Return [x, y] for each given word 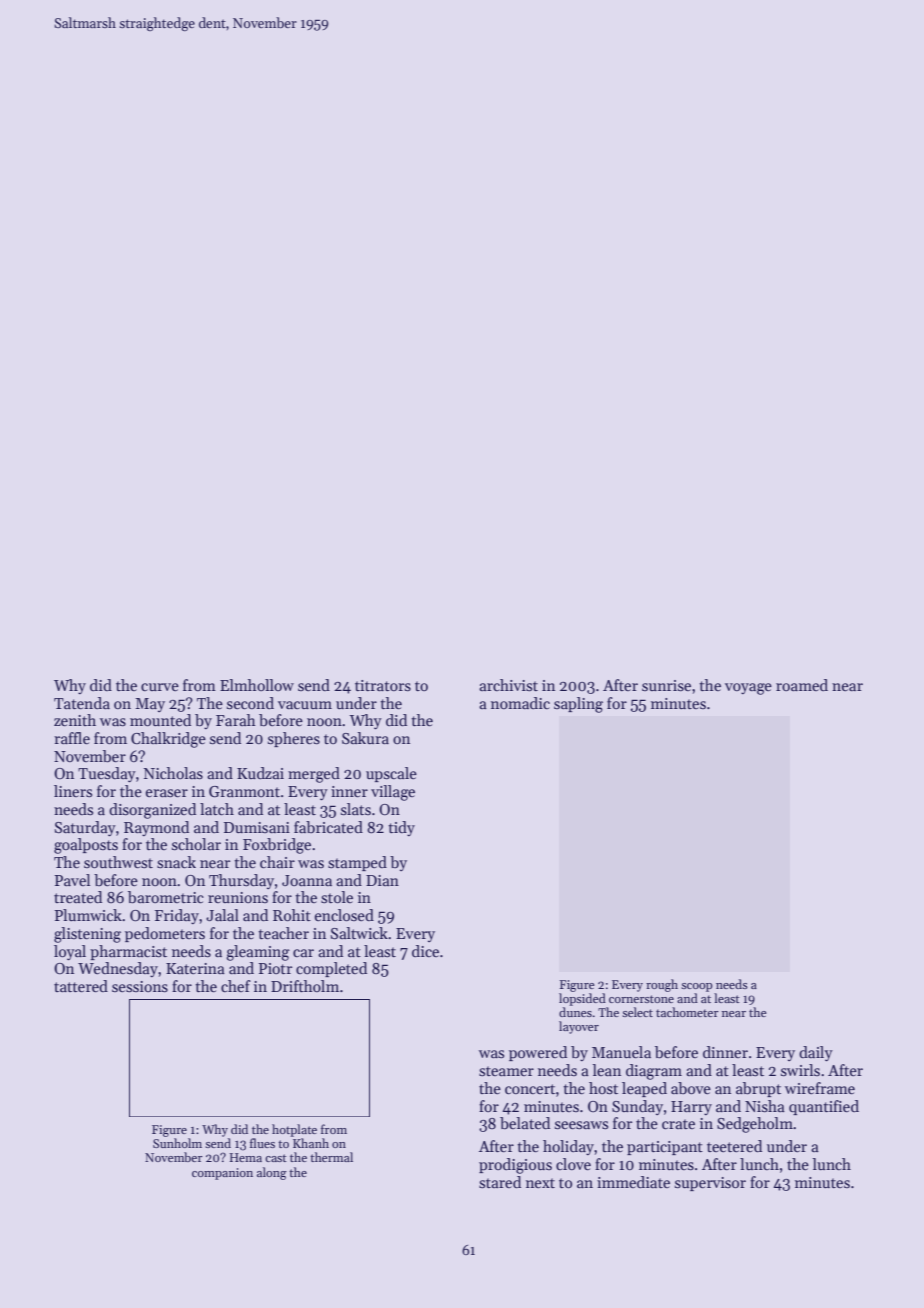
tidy [401, 828]
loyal [70, 952]
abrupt [758, 1089]
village [393, 793]
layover [579, 1027]
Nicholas [173, 773]
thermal [331, 1157]
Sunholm [177, 1143]
